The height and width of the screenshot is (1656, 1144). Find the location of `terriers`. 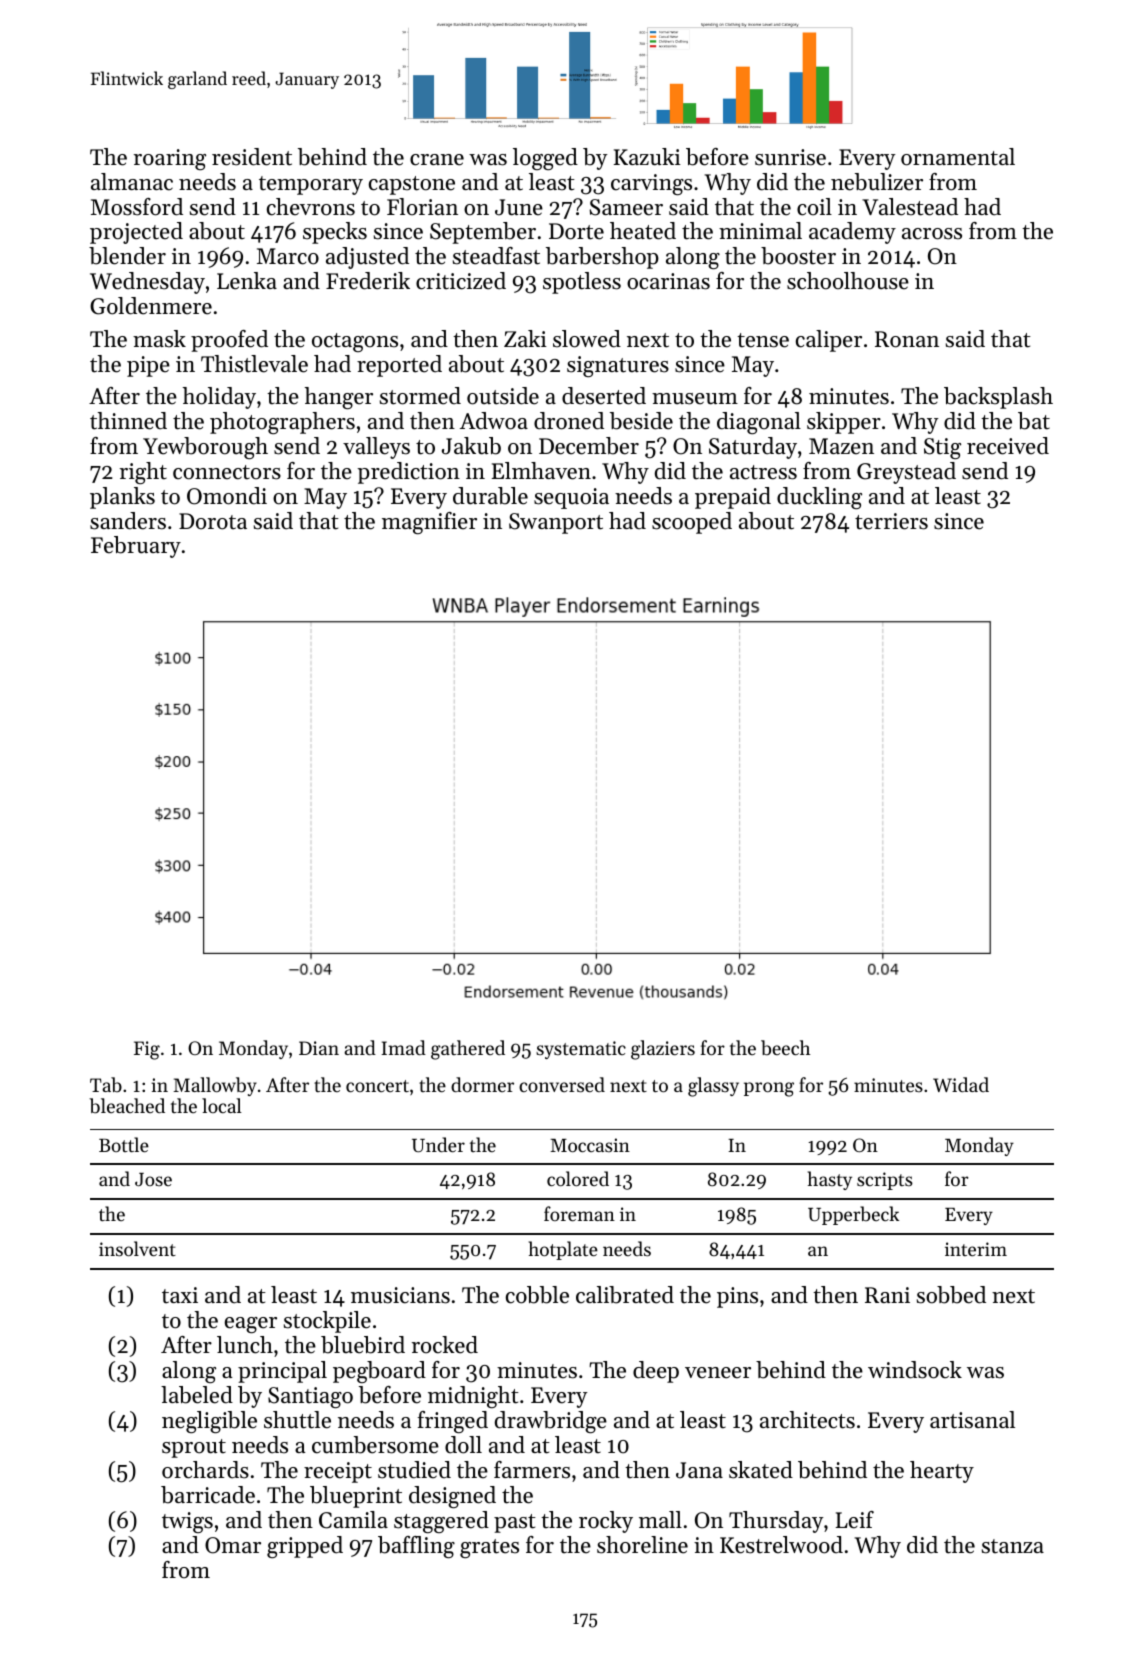

terriers is located at coordinates (891, 521).
